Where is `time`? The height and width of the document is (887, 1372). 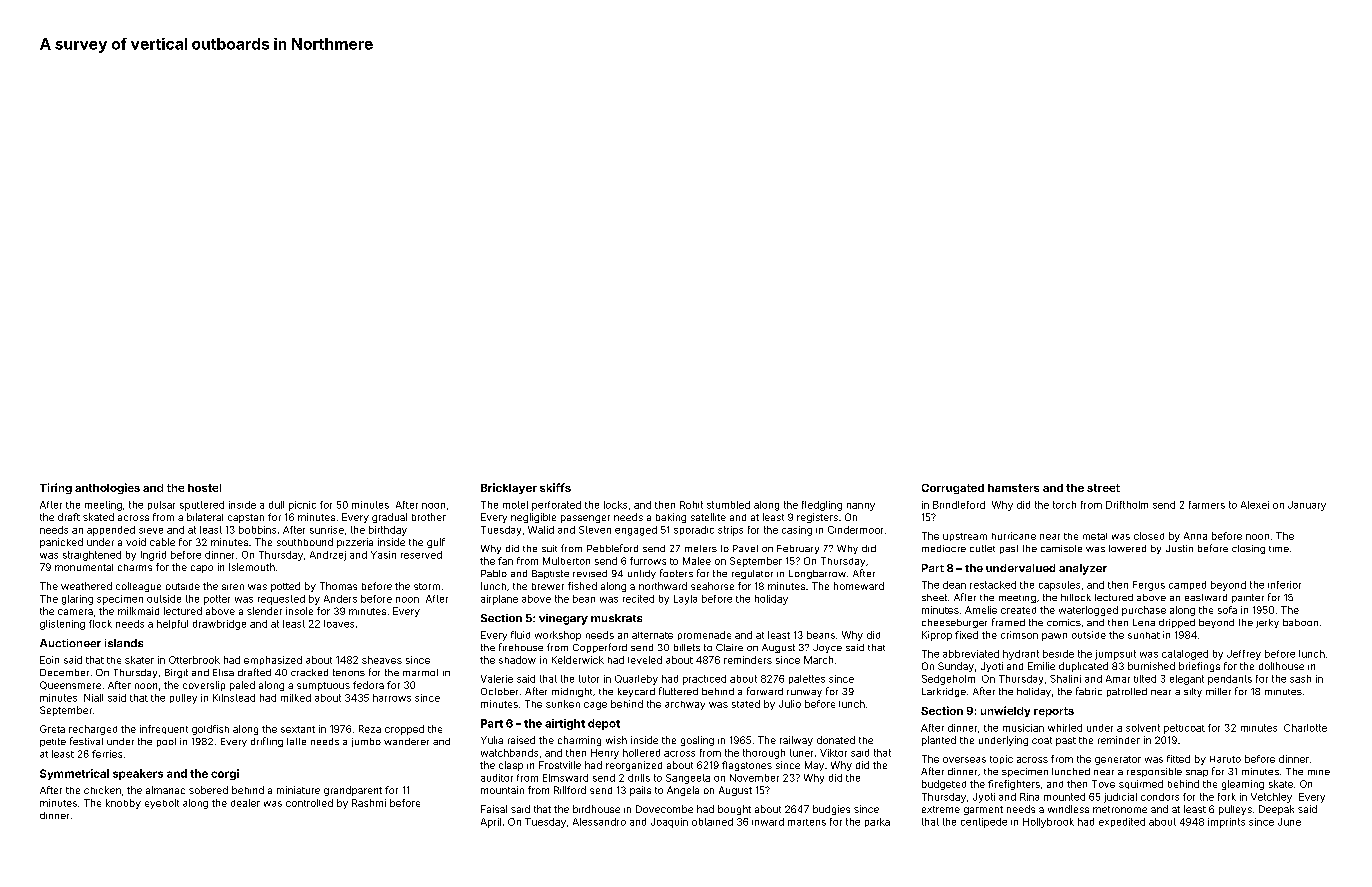 time is located at coordinates (1279, 549).
